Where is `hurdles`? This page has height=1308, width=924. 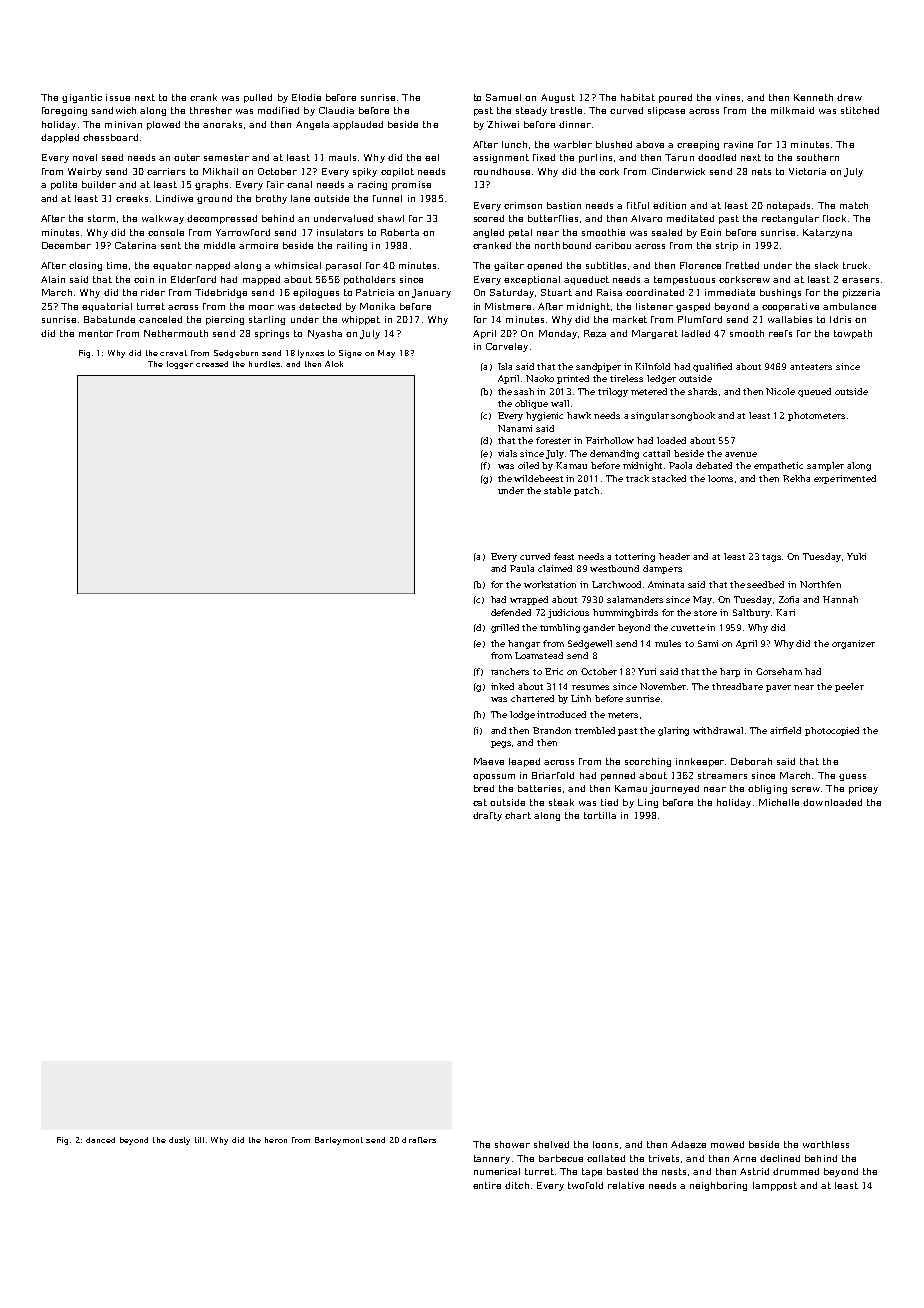
hurdles is located at coordinates (264, 364).
